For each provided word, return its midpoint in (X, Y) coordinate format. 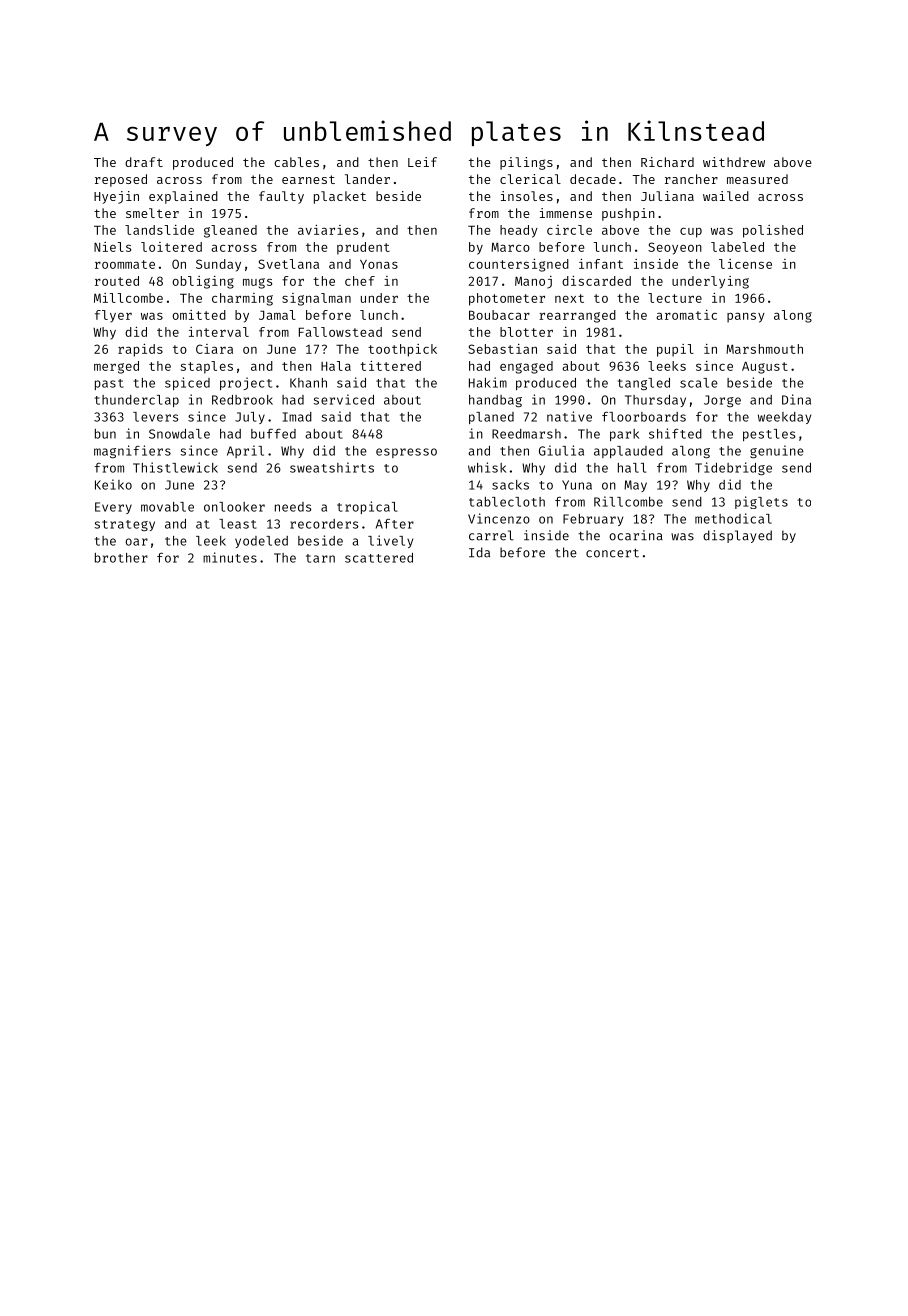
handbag (495, 401)
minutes (230, 557)
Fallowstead (340, 332)
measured (757, 179)
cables (296, 162)
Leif (422, 162)
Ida (479, 552)
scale (699, 383)
